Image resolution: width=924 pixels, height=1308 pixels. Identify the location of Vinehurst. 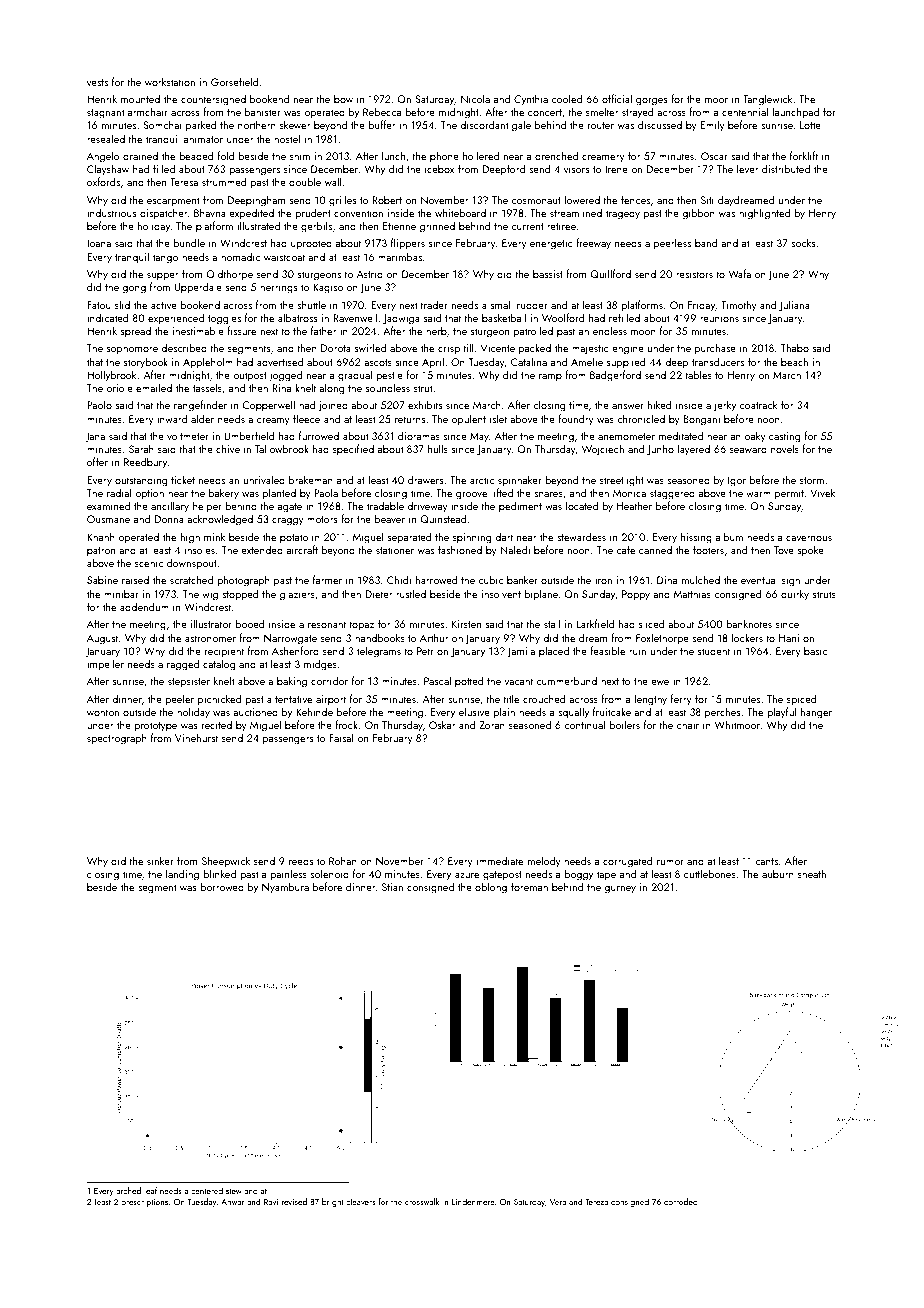
(196, 737).
